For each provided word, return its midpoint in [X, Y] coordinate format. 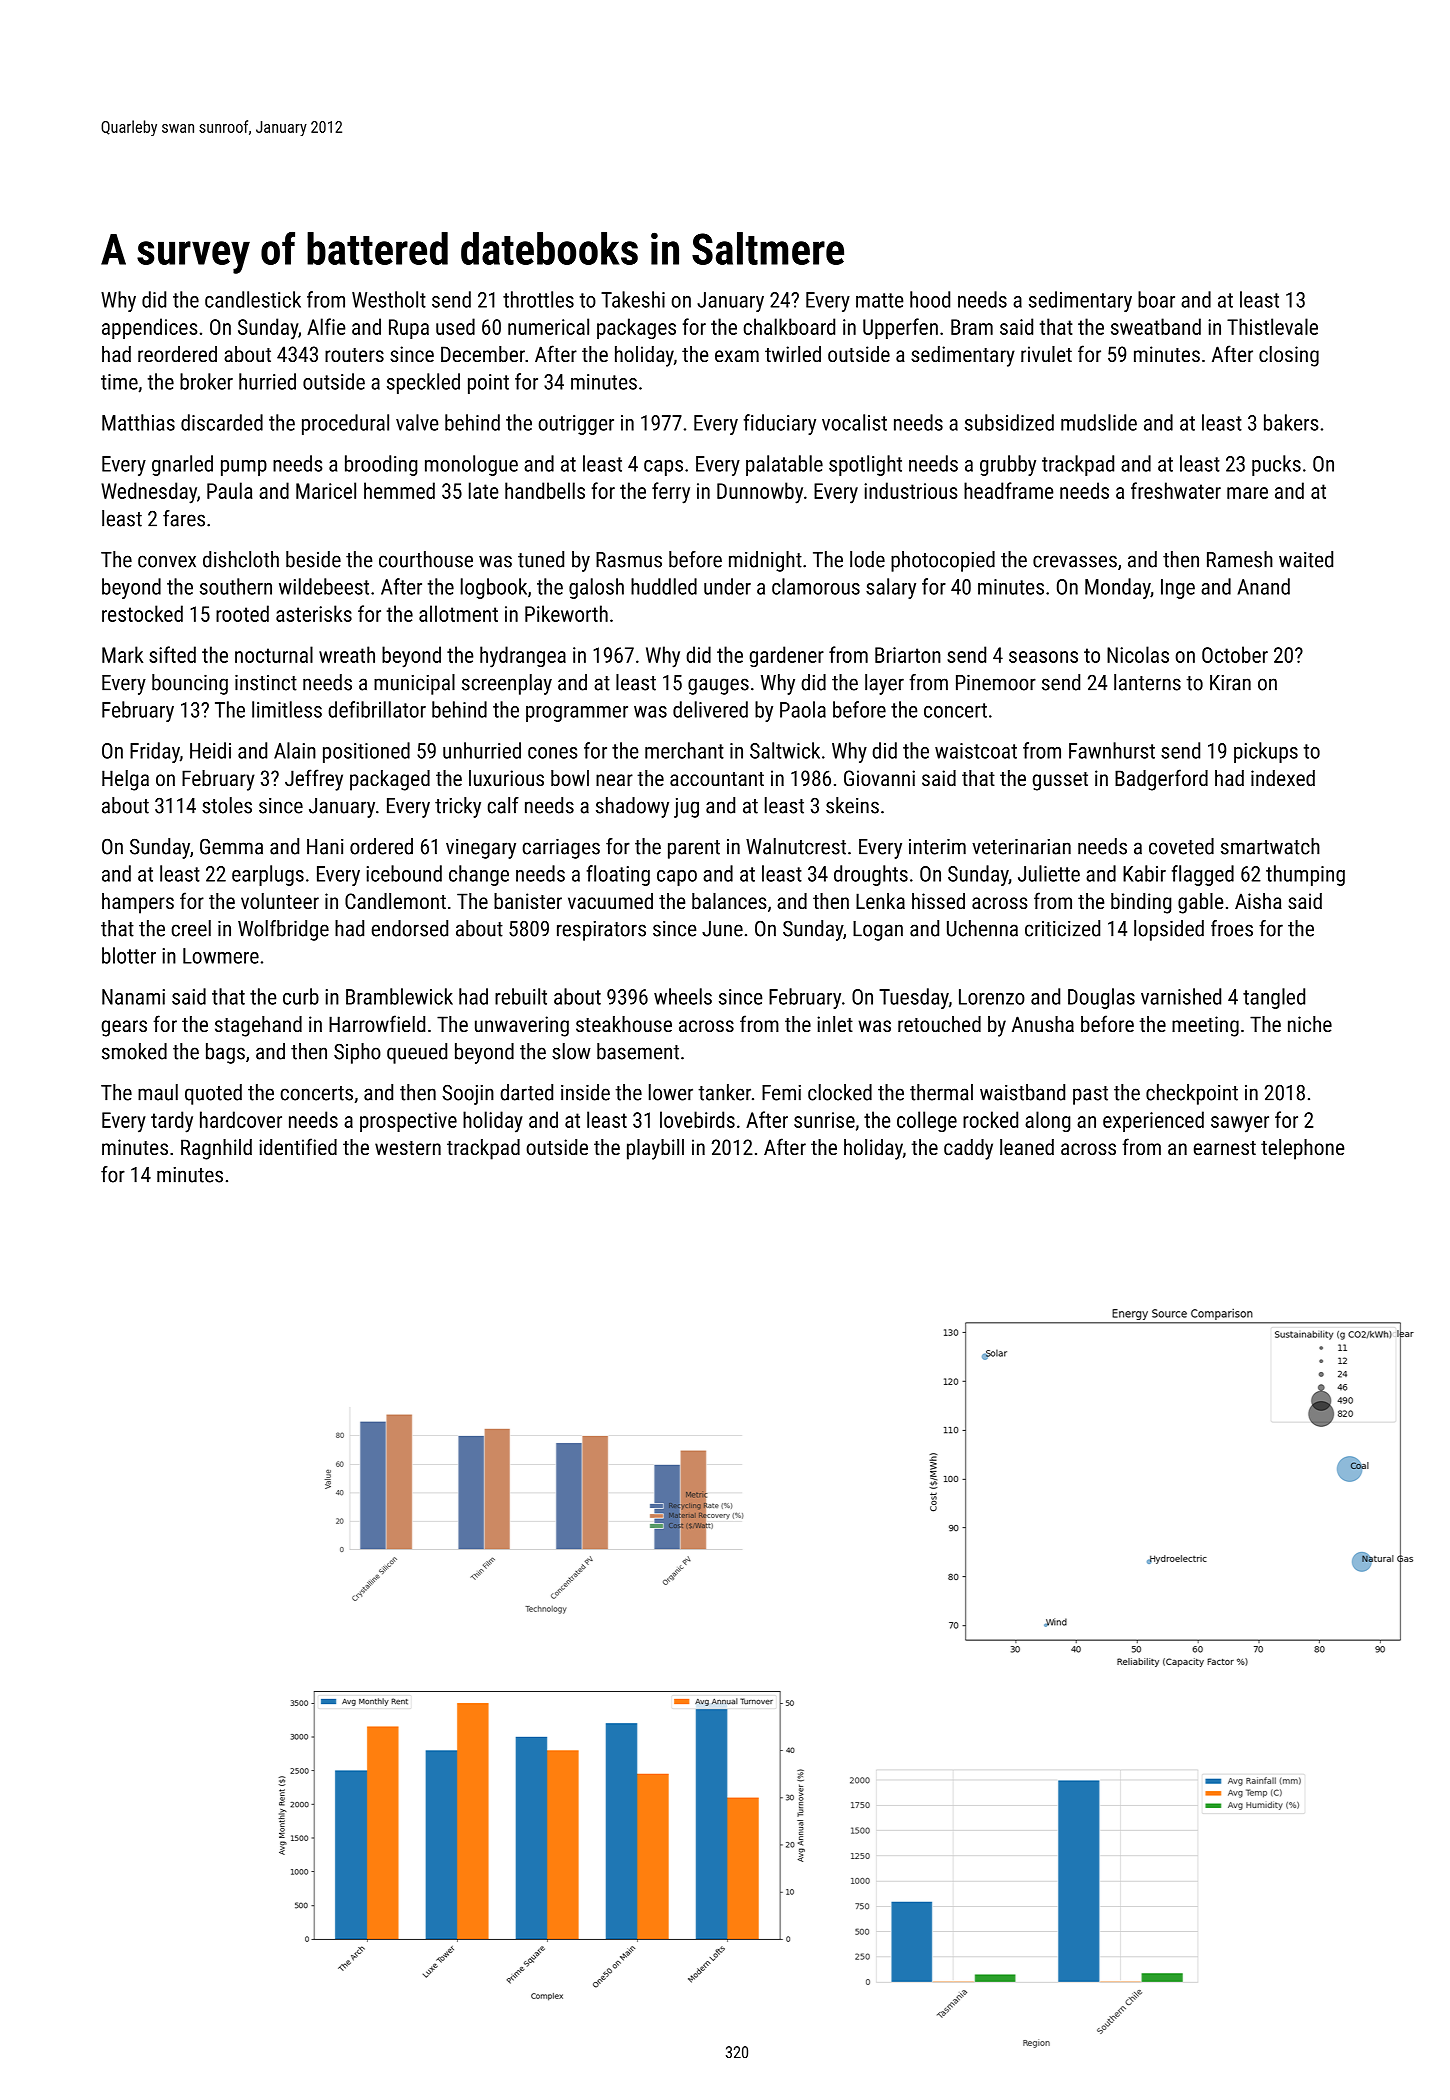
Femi [781, 1093]
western [408, 1148]
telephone [1302, 1149]
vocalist [854, 422]
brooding [381, 465]
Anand [1264, 586]
